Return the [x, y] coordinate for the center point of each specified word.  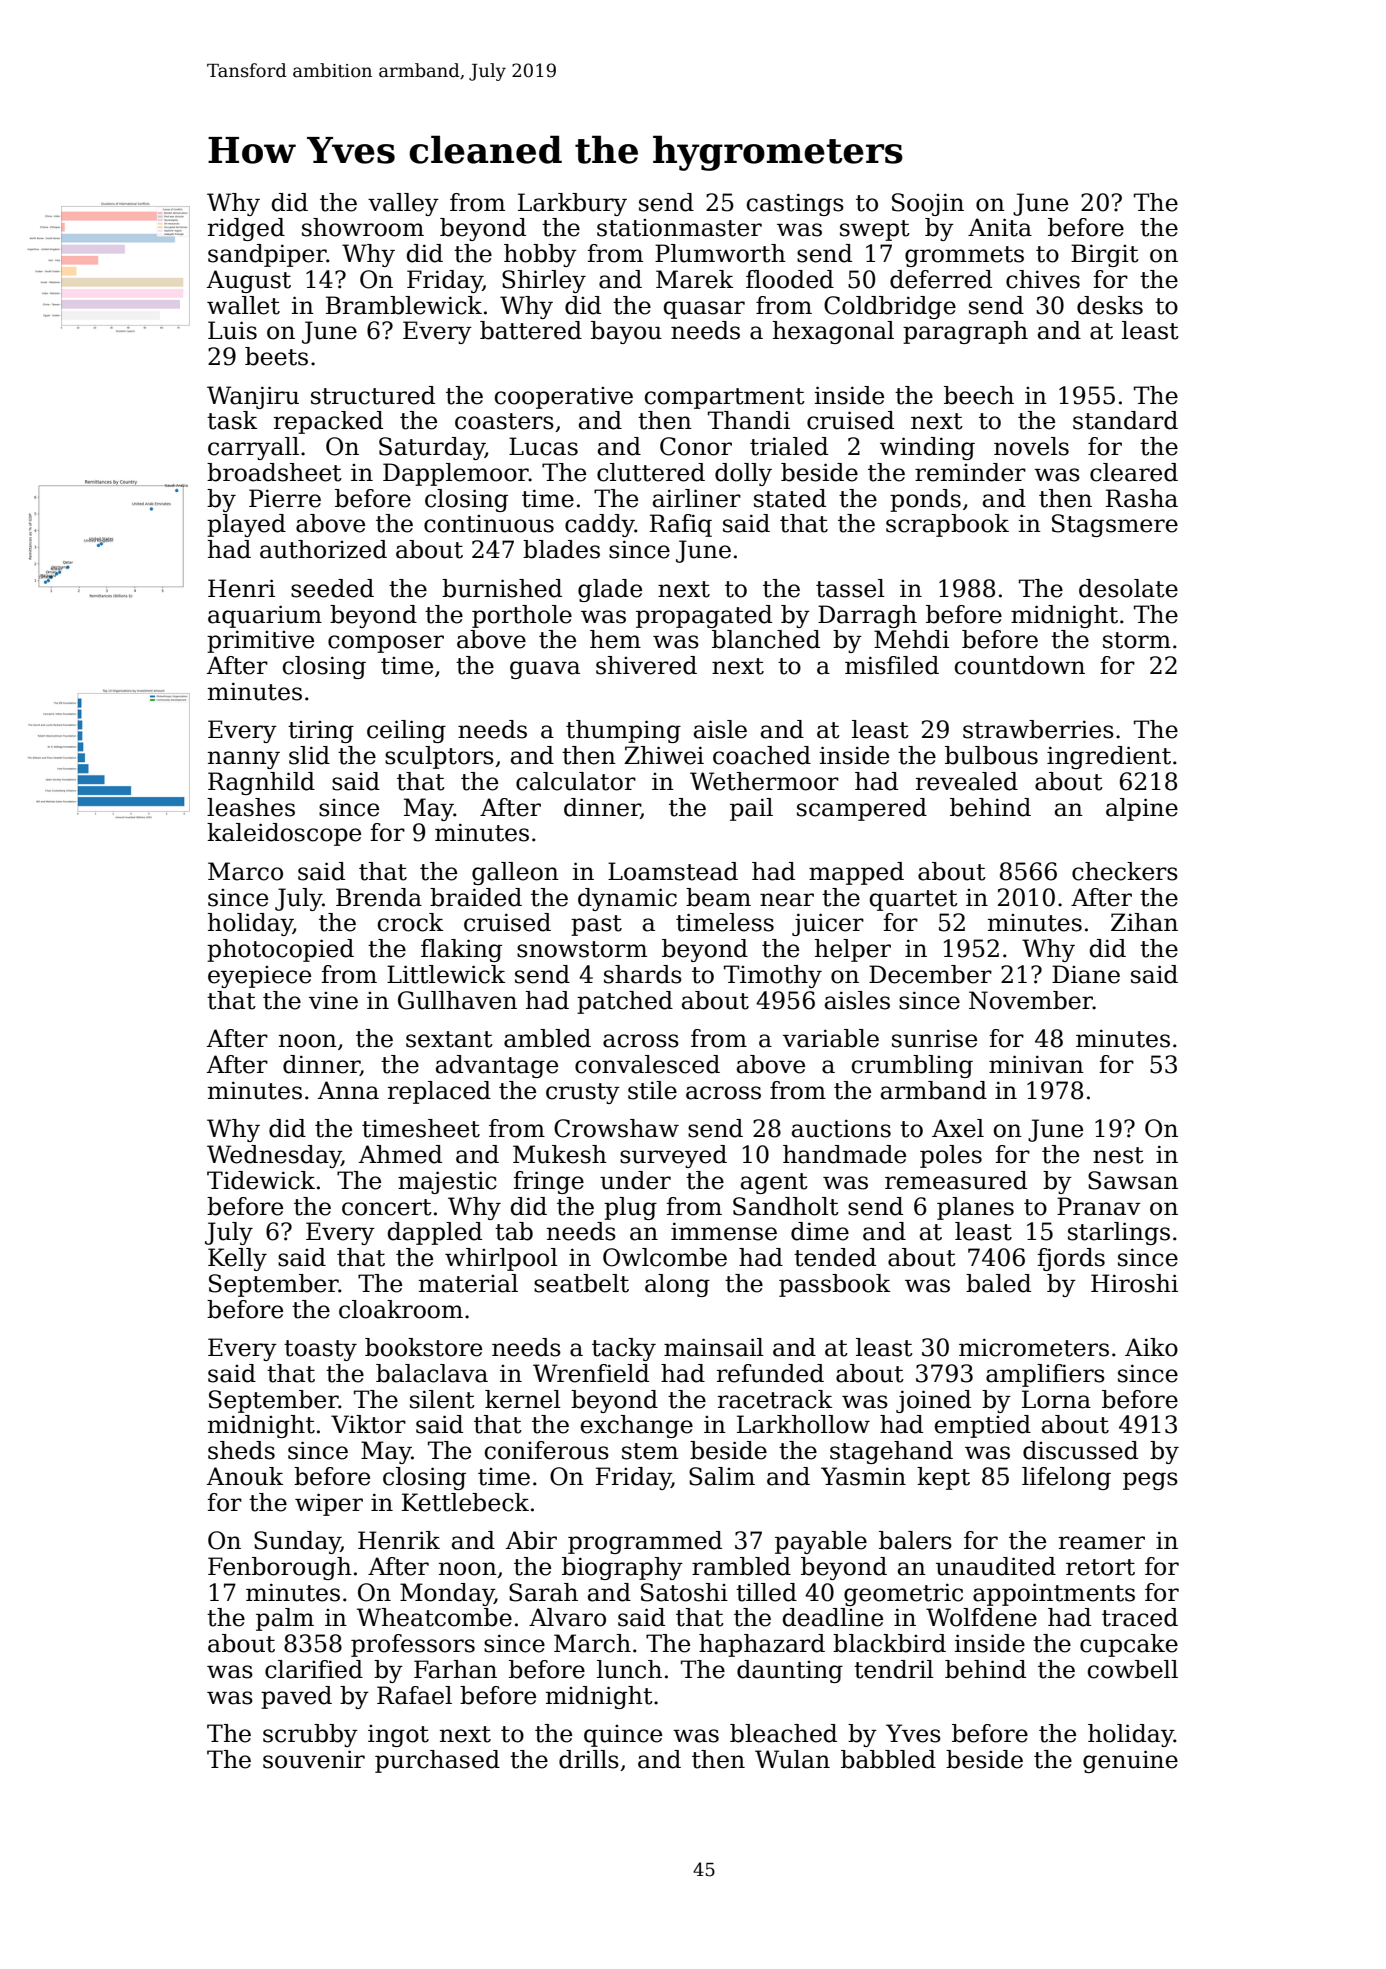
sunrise [934, 1038]
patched [625, 1002]
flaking [461, 950]
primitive [260, 641]
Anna [348, 1090]
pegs [1150, 1481]
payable [821, 1542]
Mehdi [911, 639]
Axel [958, 1128]
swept [875, 230]
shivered [646, 665]
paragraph [965, 332]
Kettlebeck [465, 1502]
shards [643, 974]
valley [403, 204]
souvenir [314, 1759]
